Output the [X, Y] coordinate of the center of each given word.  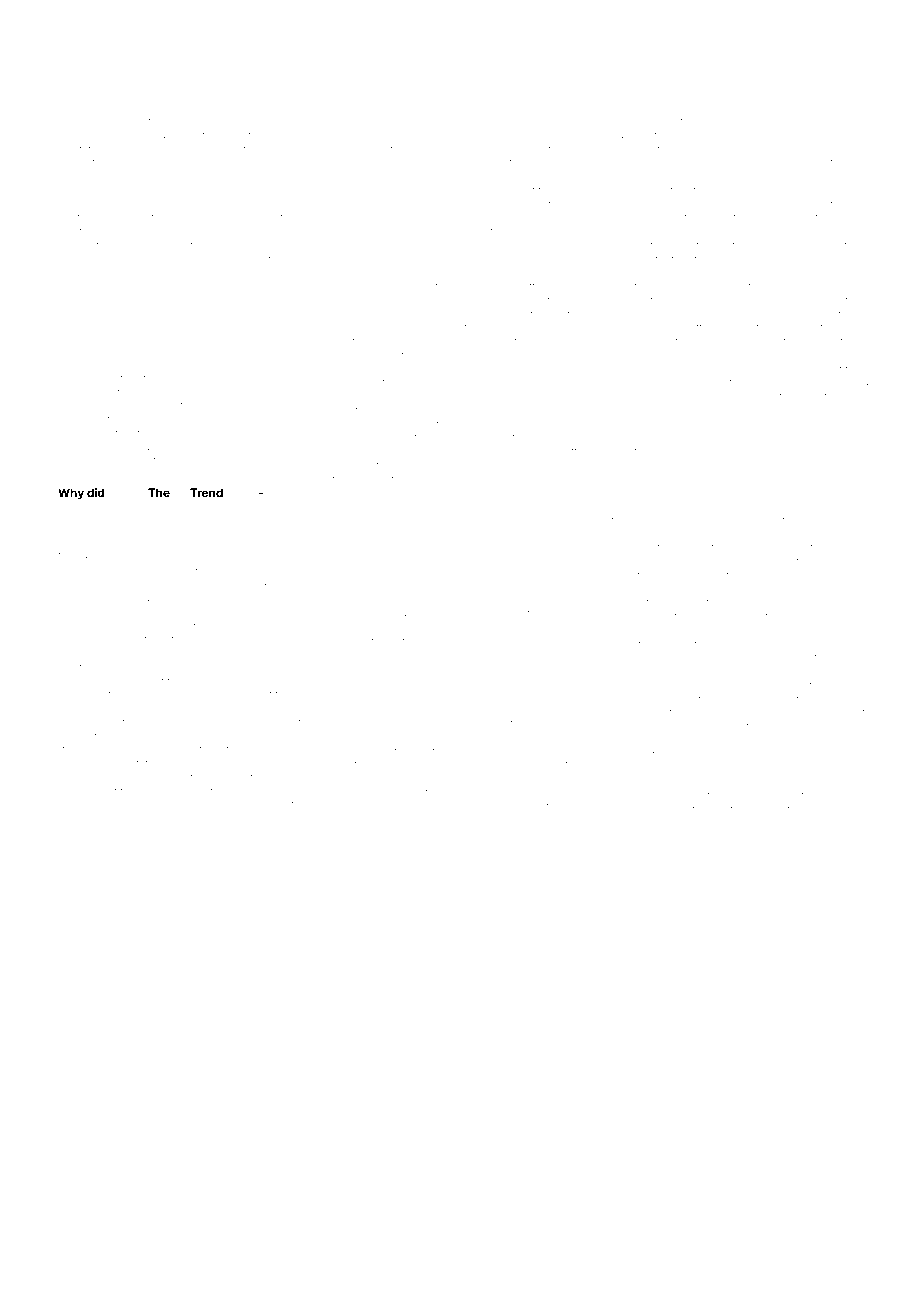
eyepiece [689, 673]
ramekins [635, 163]
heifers [426, 806]
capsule [133, 627]
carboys [839, 412]
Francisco [78, 378]
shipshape [80, 137]
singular [562, 371]
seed [576, 655]
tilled [682, 205]
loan [227, 805]
